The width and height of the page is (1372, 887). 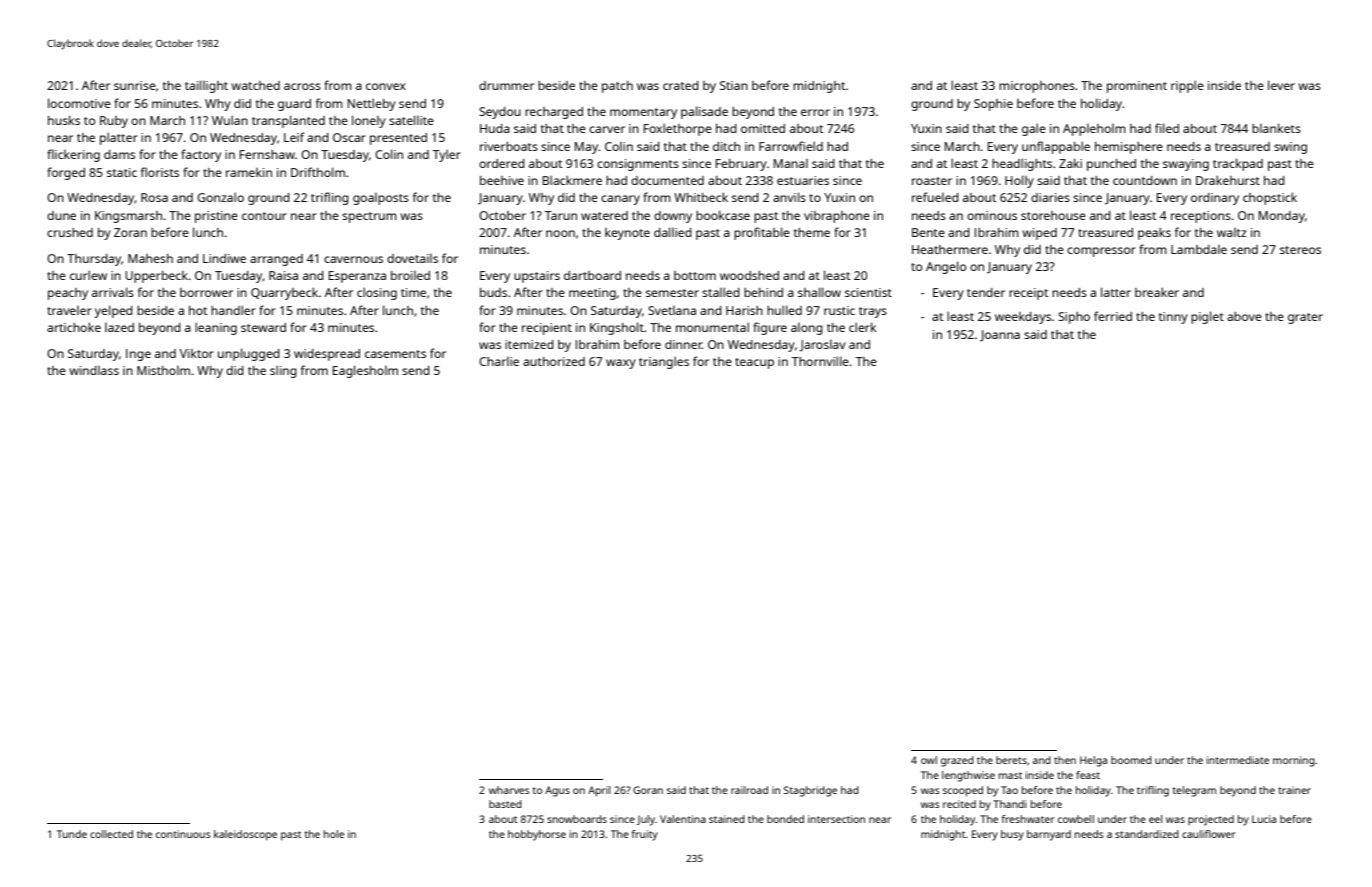 What do you see at coordinates (135, 85) in the page?
I see `sunrise` at bounding box center [135, 85].
